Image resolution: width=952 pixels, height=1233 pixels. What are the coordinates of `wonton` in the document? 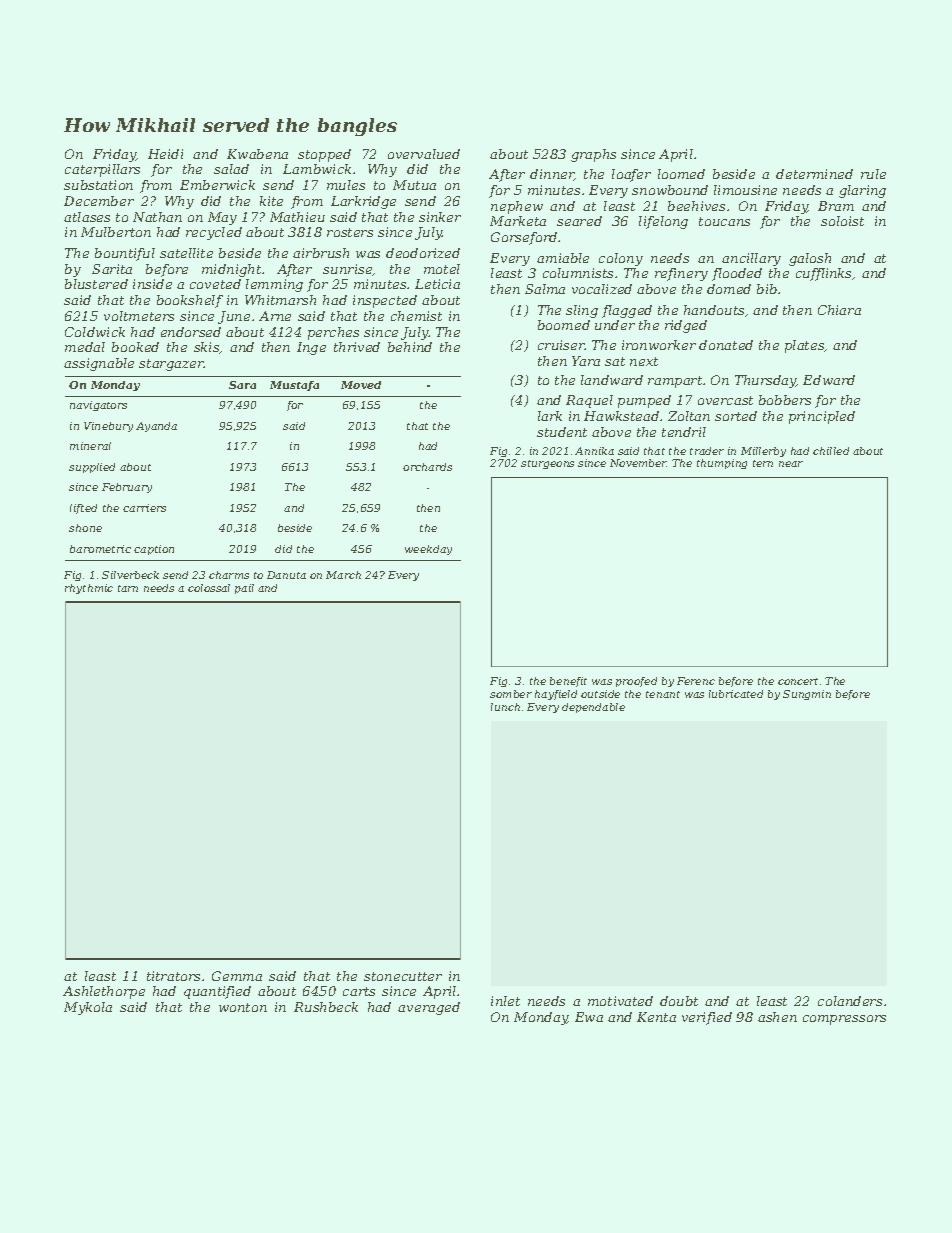 It's located at (243, 1007).
